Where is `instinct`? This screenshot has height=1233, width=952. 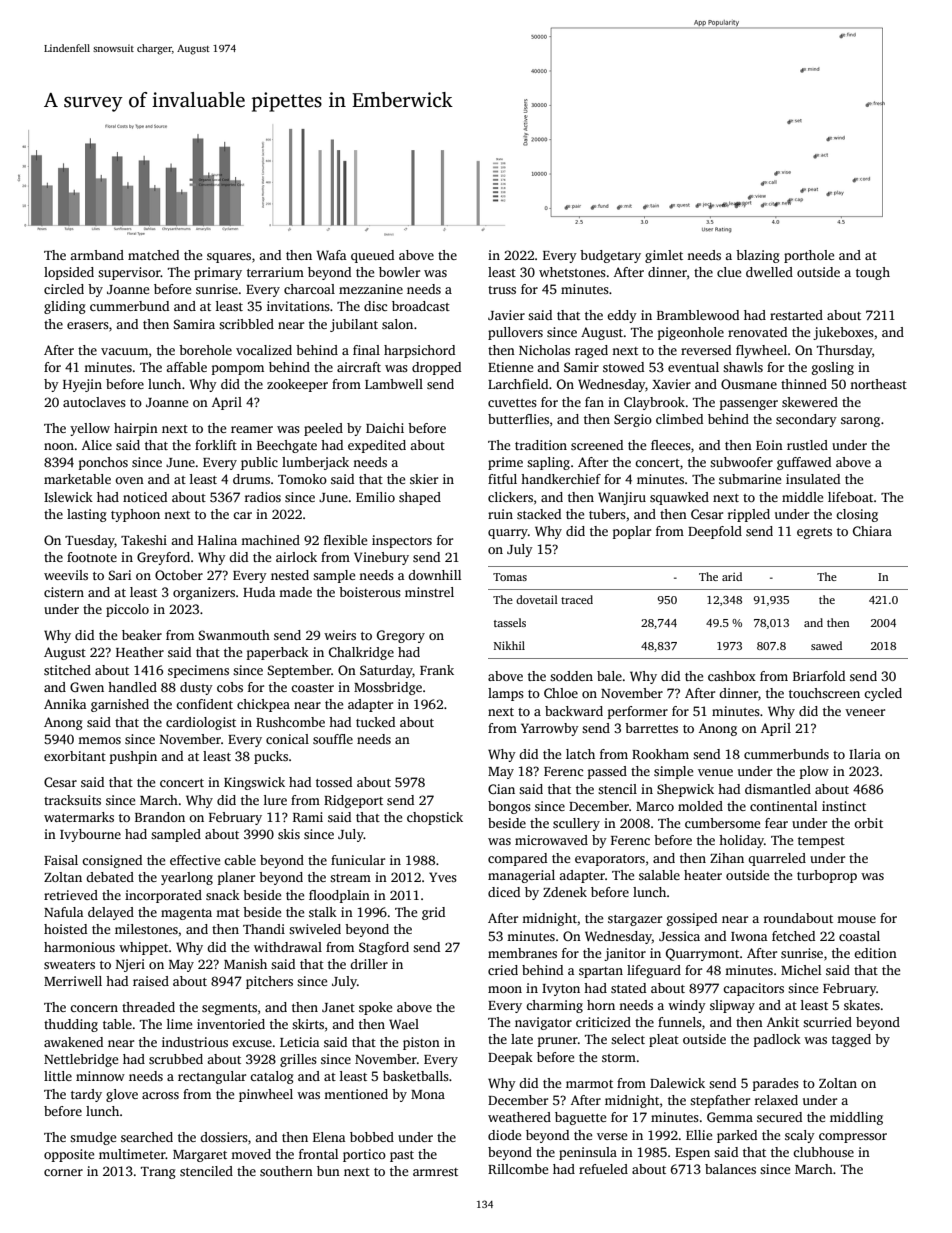 instinct is located at coordinates (844, 806).
